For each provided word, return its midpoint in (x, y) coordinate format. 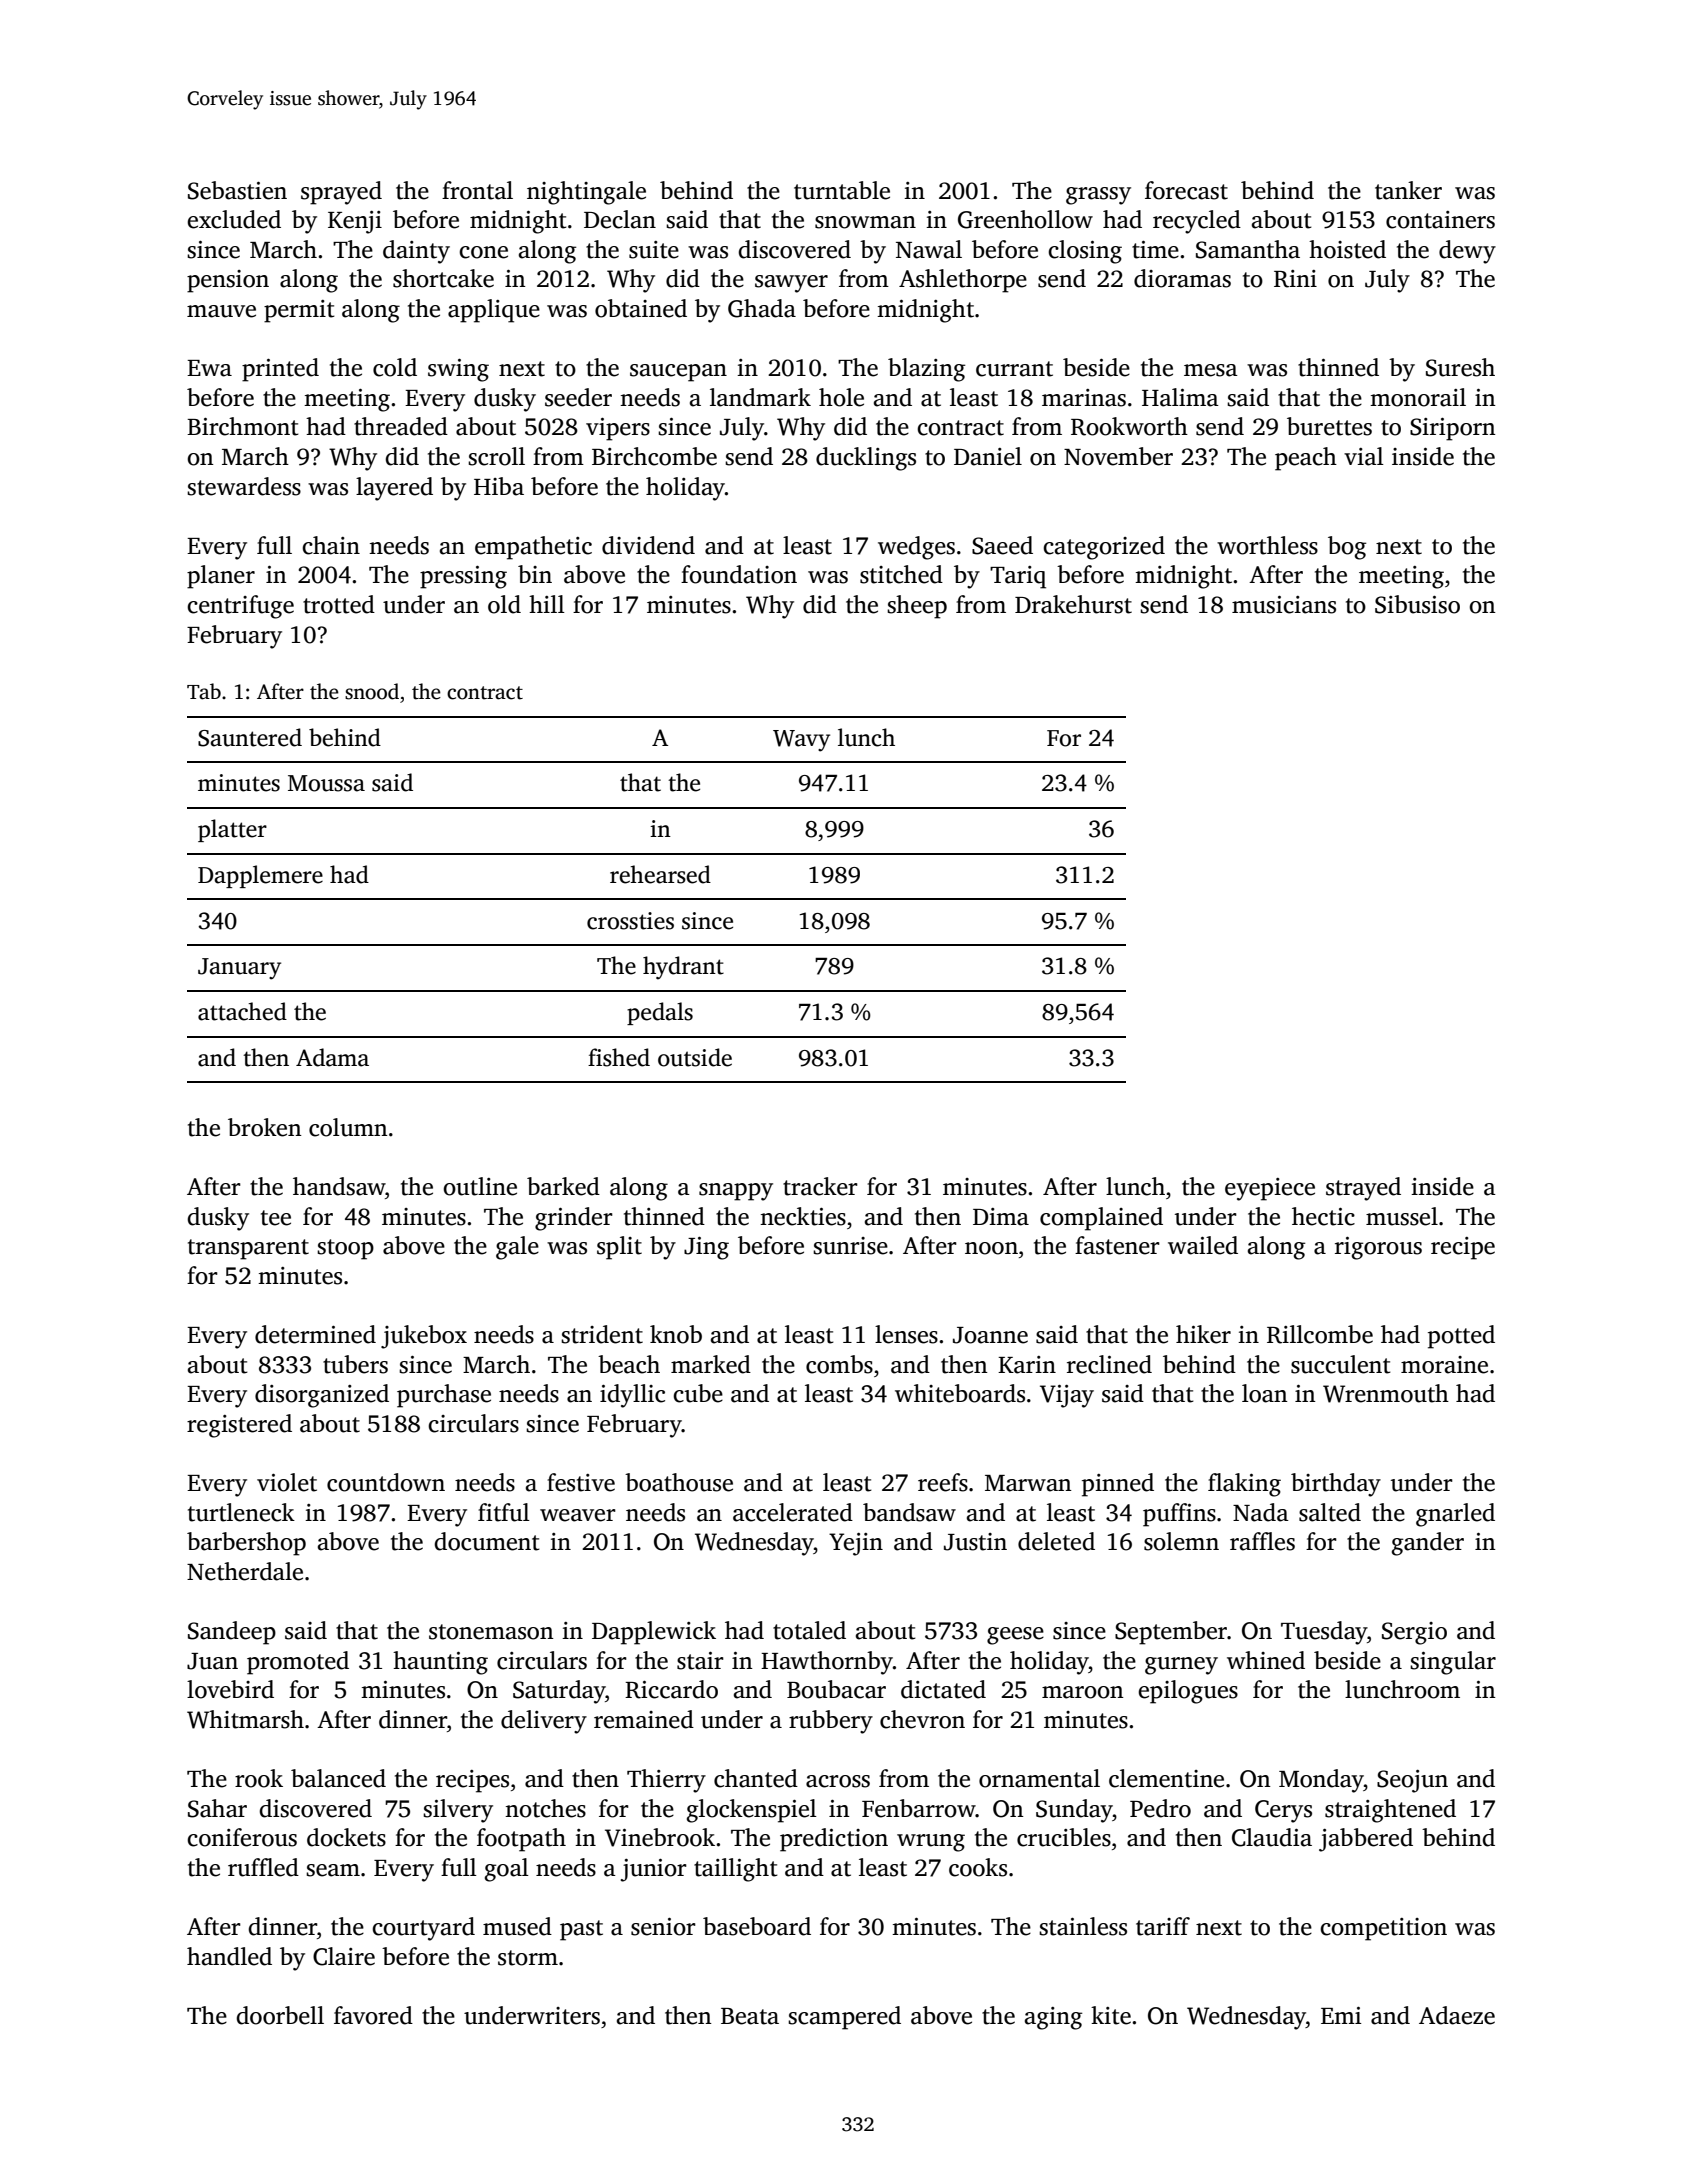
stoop (345, 1249)
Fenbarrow (919, 1808)
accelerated (793, 1512)
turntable (842, 190)
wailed (1203, 1245)
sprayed (341, 193)
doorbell (280, 2015)
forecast (1186, 190)
